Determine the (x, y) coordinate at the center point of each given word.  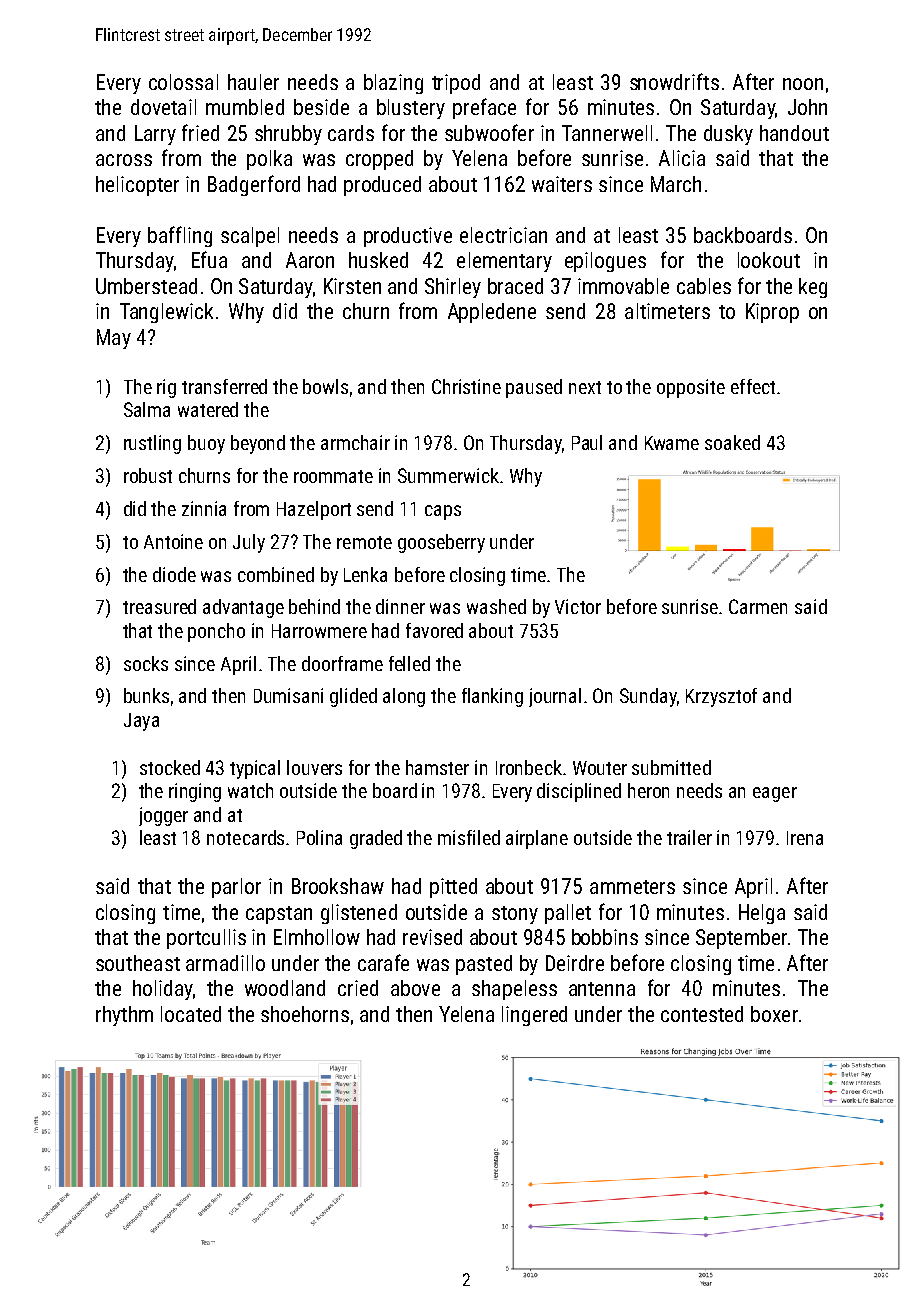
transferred (224, 386)
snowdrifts (674, 81)
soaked (732, 442)
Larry (155, 135)
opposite (691, 388)
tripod (456, 84)
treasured (159, 606)
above (415, 988)
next (585, 387)
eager (775, 794)
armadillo (225, 963)
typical (255, 769)
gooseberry (441, 543)
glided (353, 697)
